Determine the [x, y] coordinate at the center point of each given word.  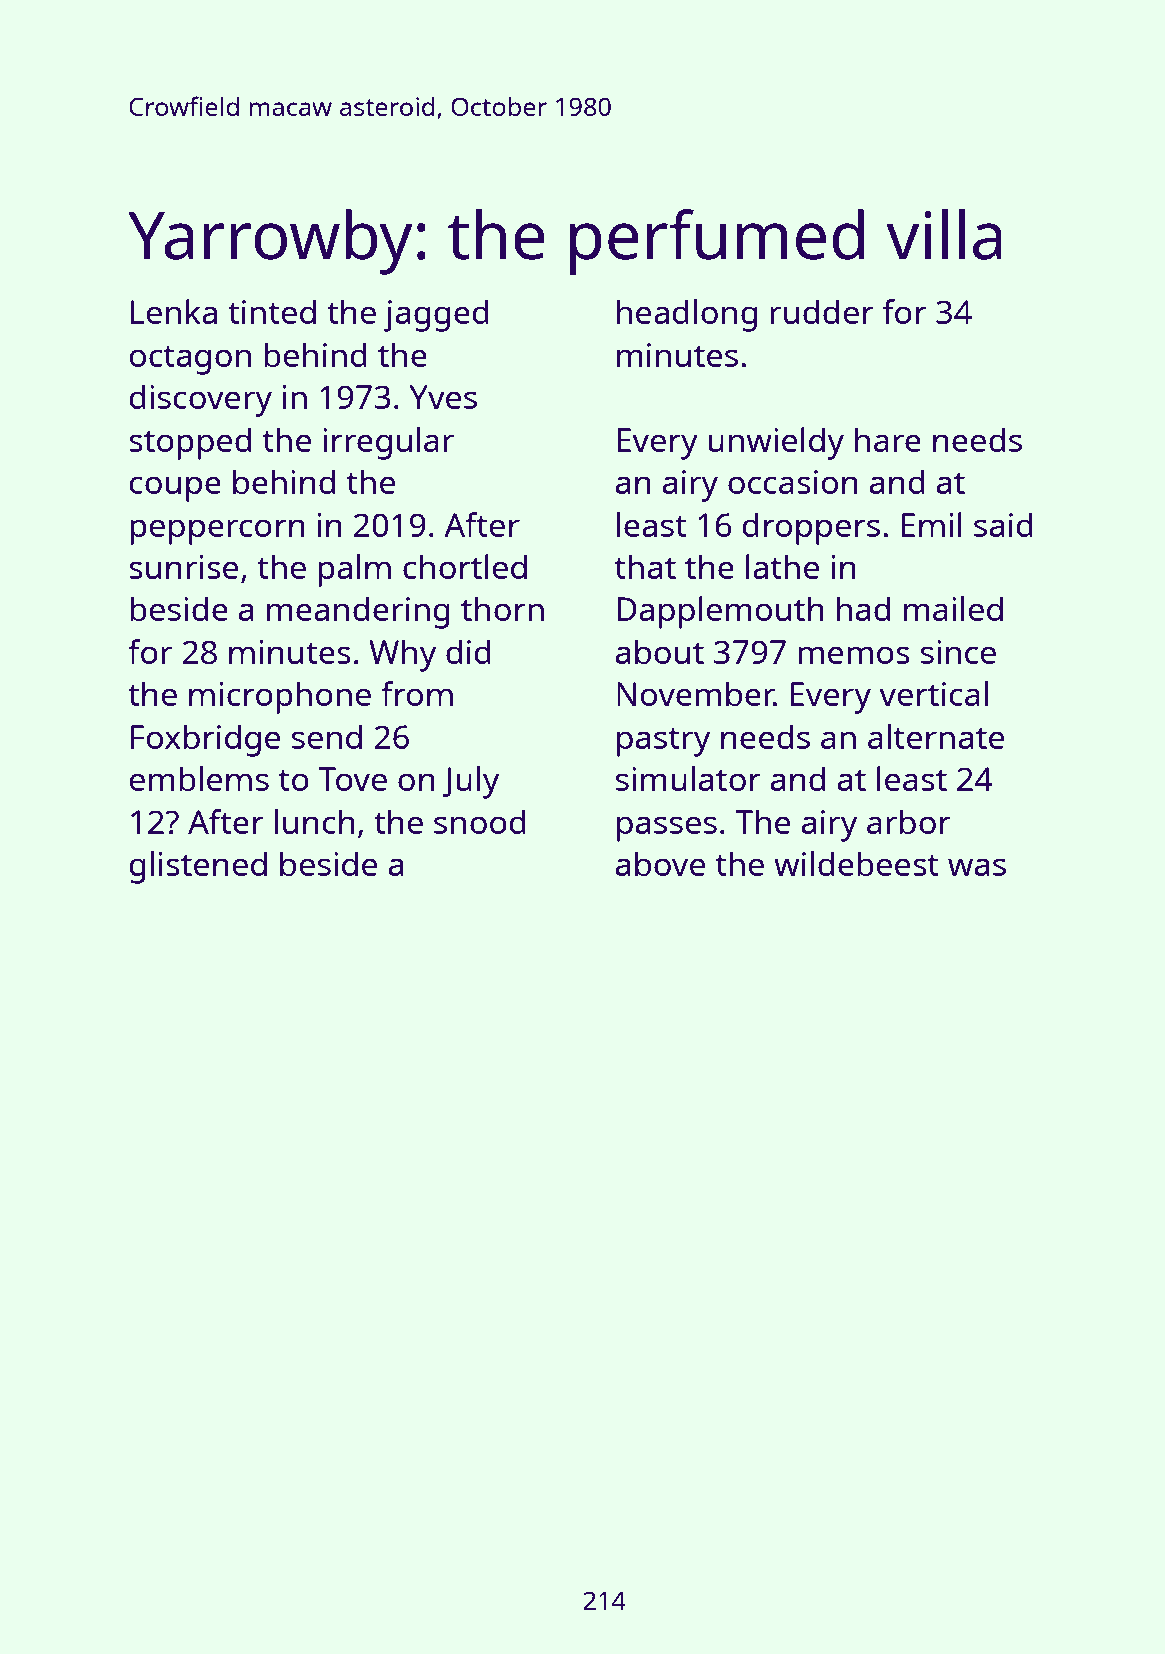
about [660, 651]
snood [480, 821]
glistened [198, 867]
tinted [272, 311]
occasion [793, 482]
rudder [822, 311]
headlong [687, 315]
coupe [175, 489]
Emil [932, 524]
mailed [953, 608]
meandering [358, 612]
